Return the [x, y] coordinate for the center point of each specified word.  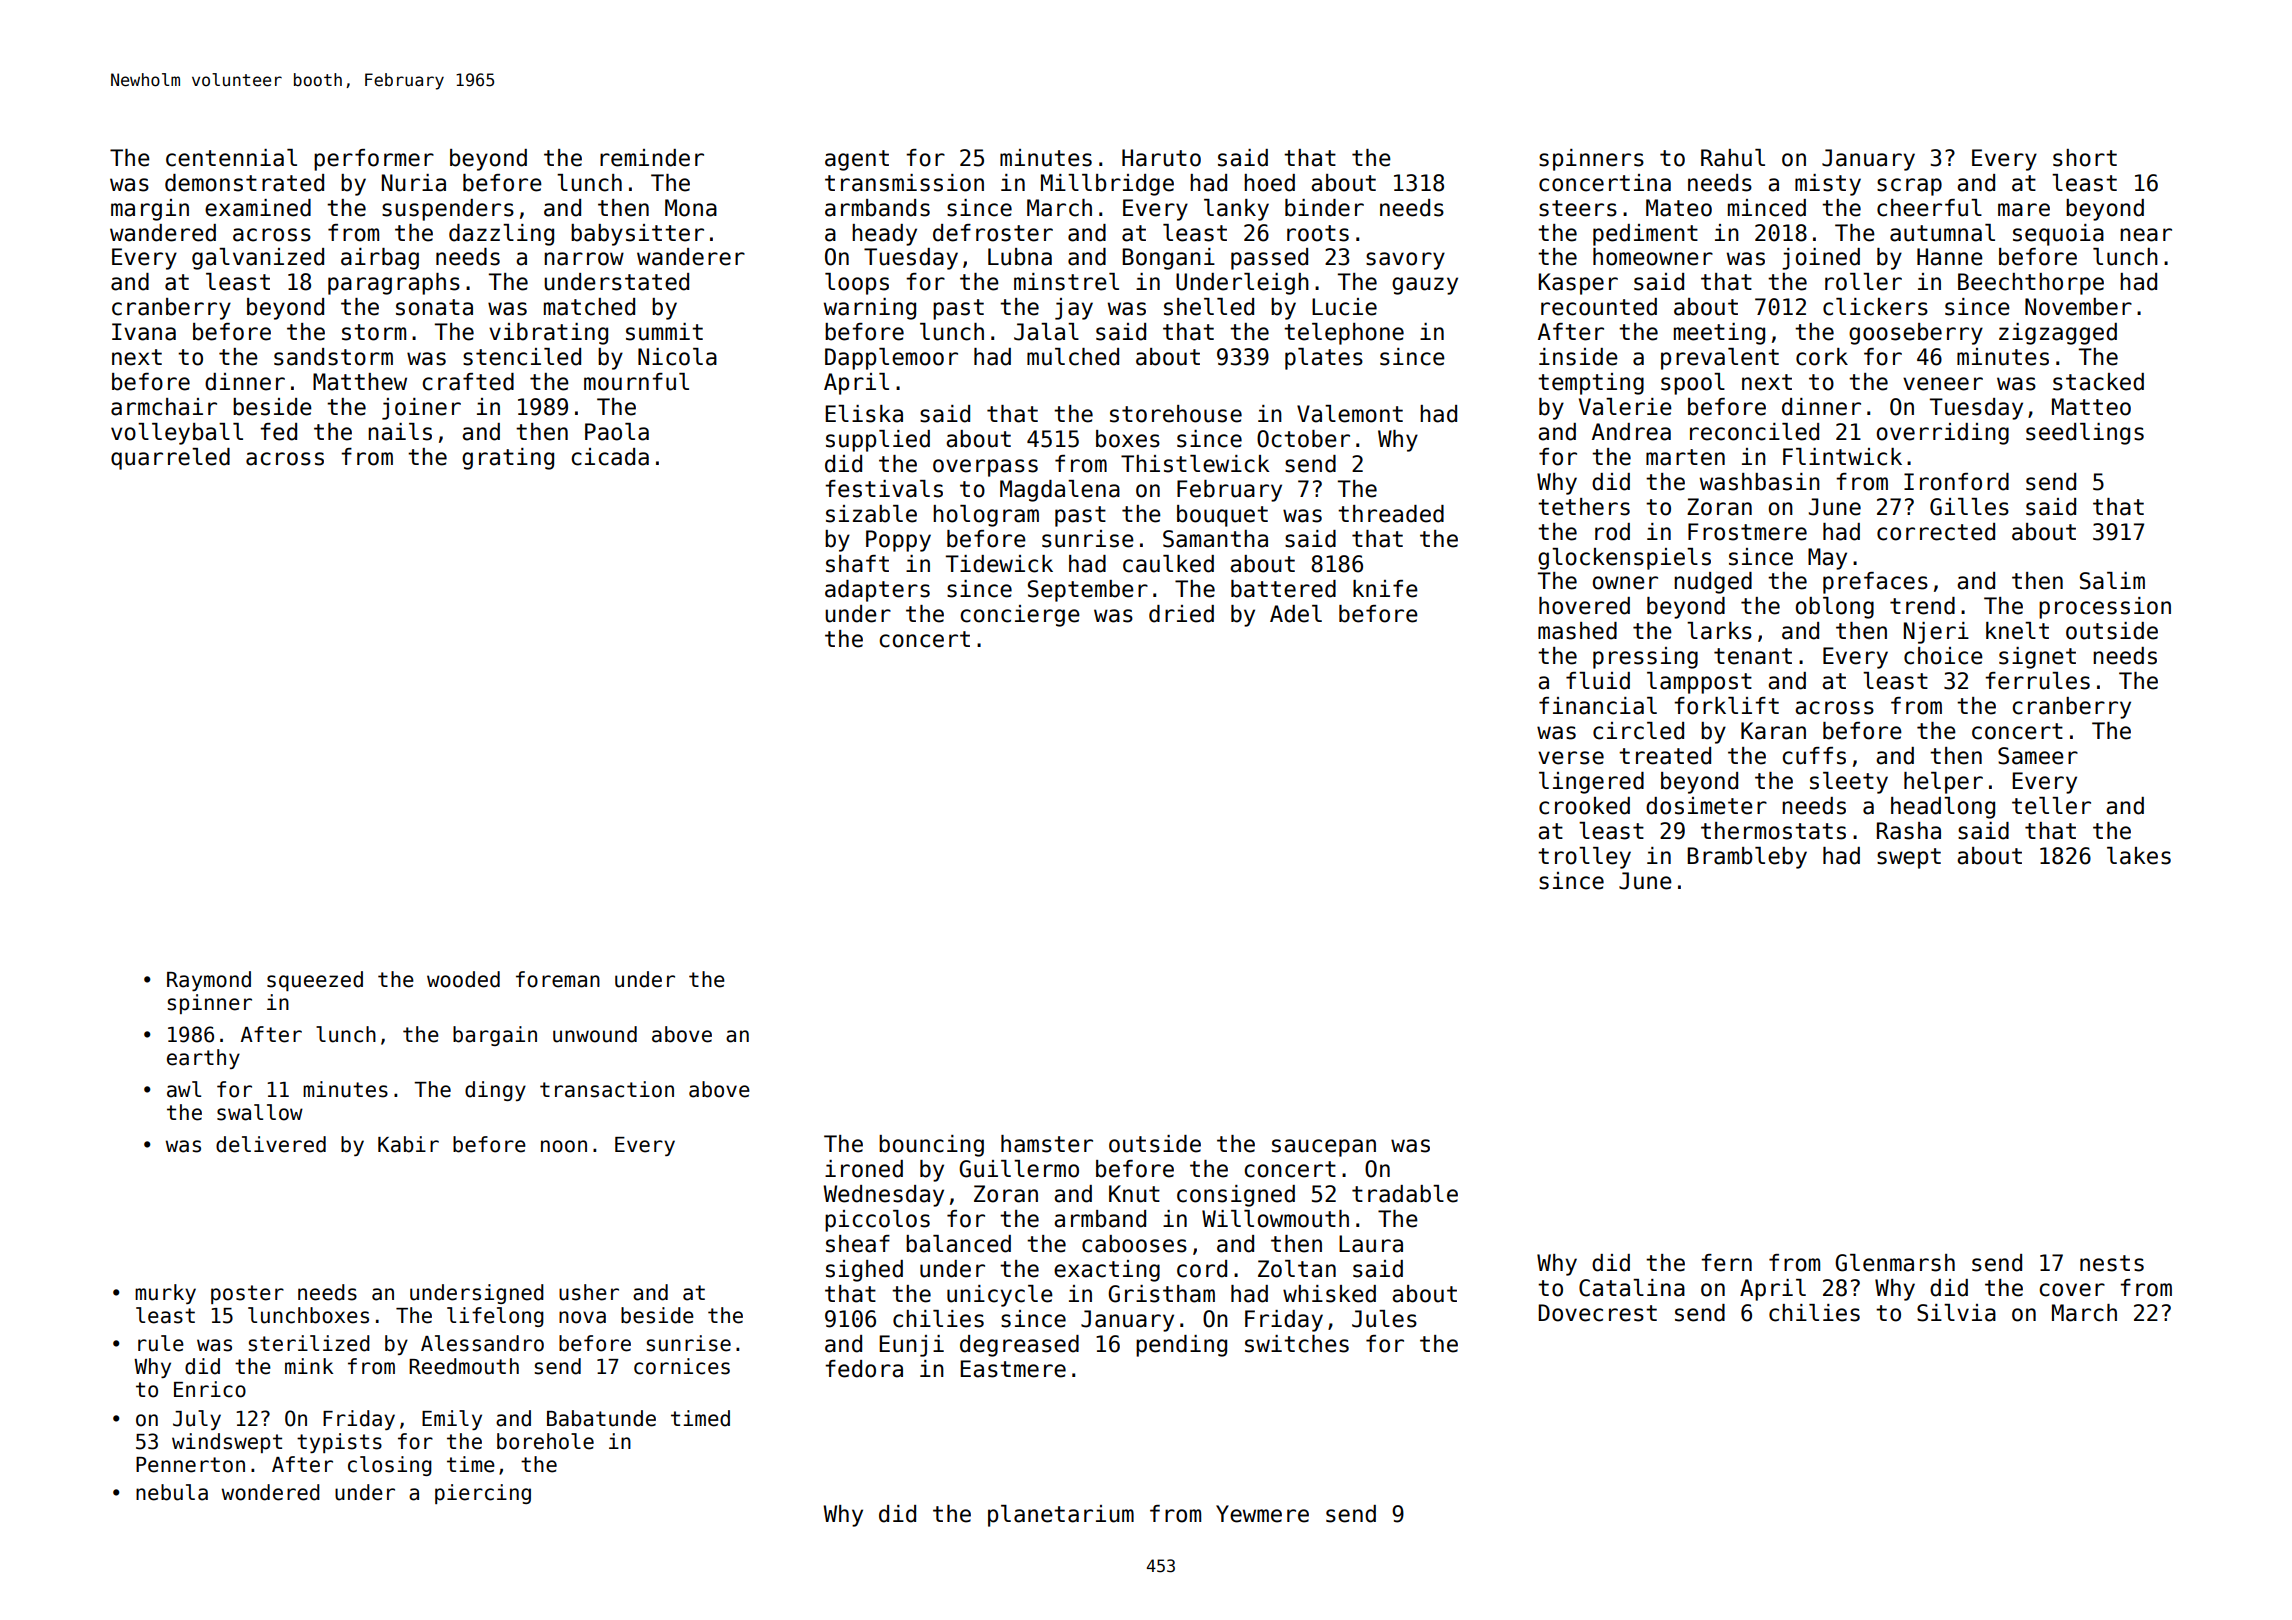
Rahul [1733, 158]
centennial [231, 158]
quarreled [170, 459]
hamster [1047, 1144]
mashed [1577, 631]
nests [2112, 1263]
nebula [172, 1492]
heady [884, 235]
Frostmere [1747, 532]
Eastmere [1013, 1369]
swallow [260, 1112]
